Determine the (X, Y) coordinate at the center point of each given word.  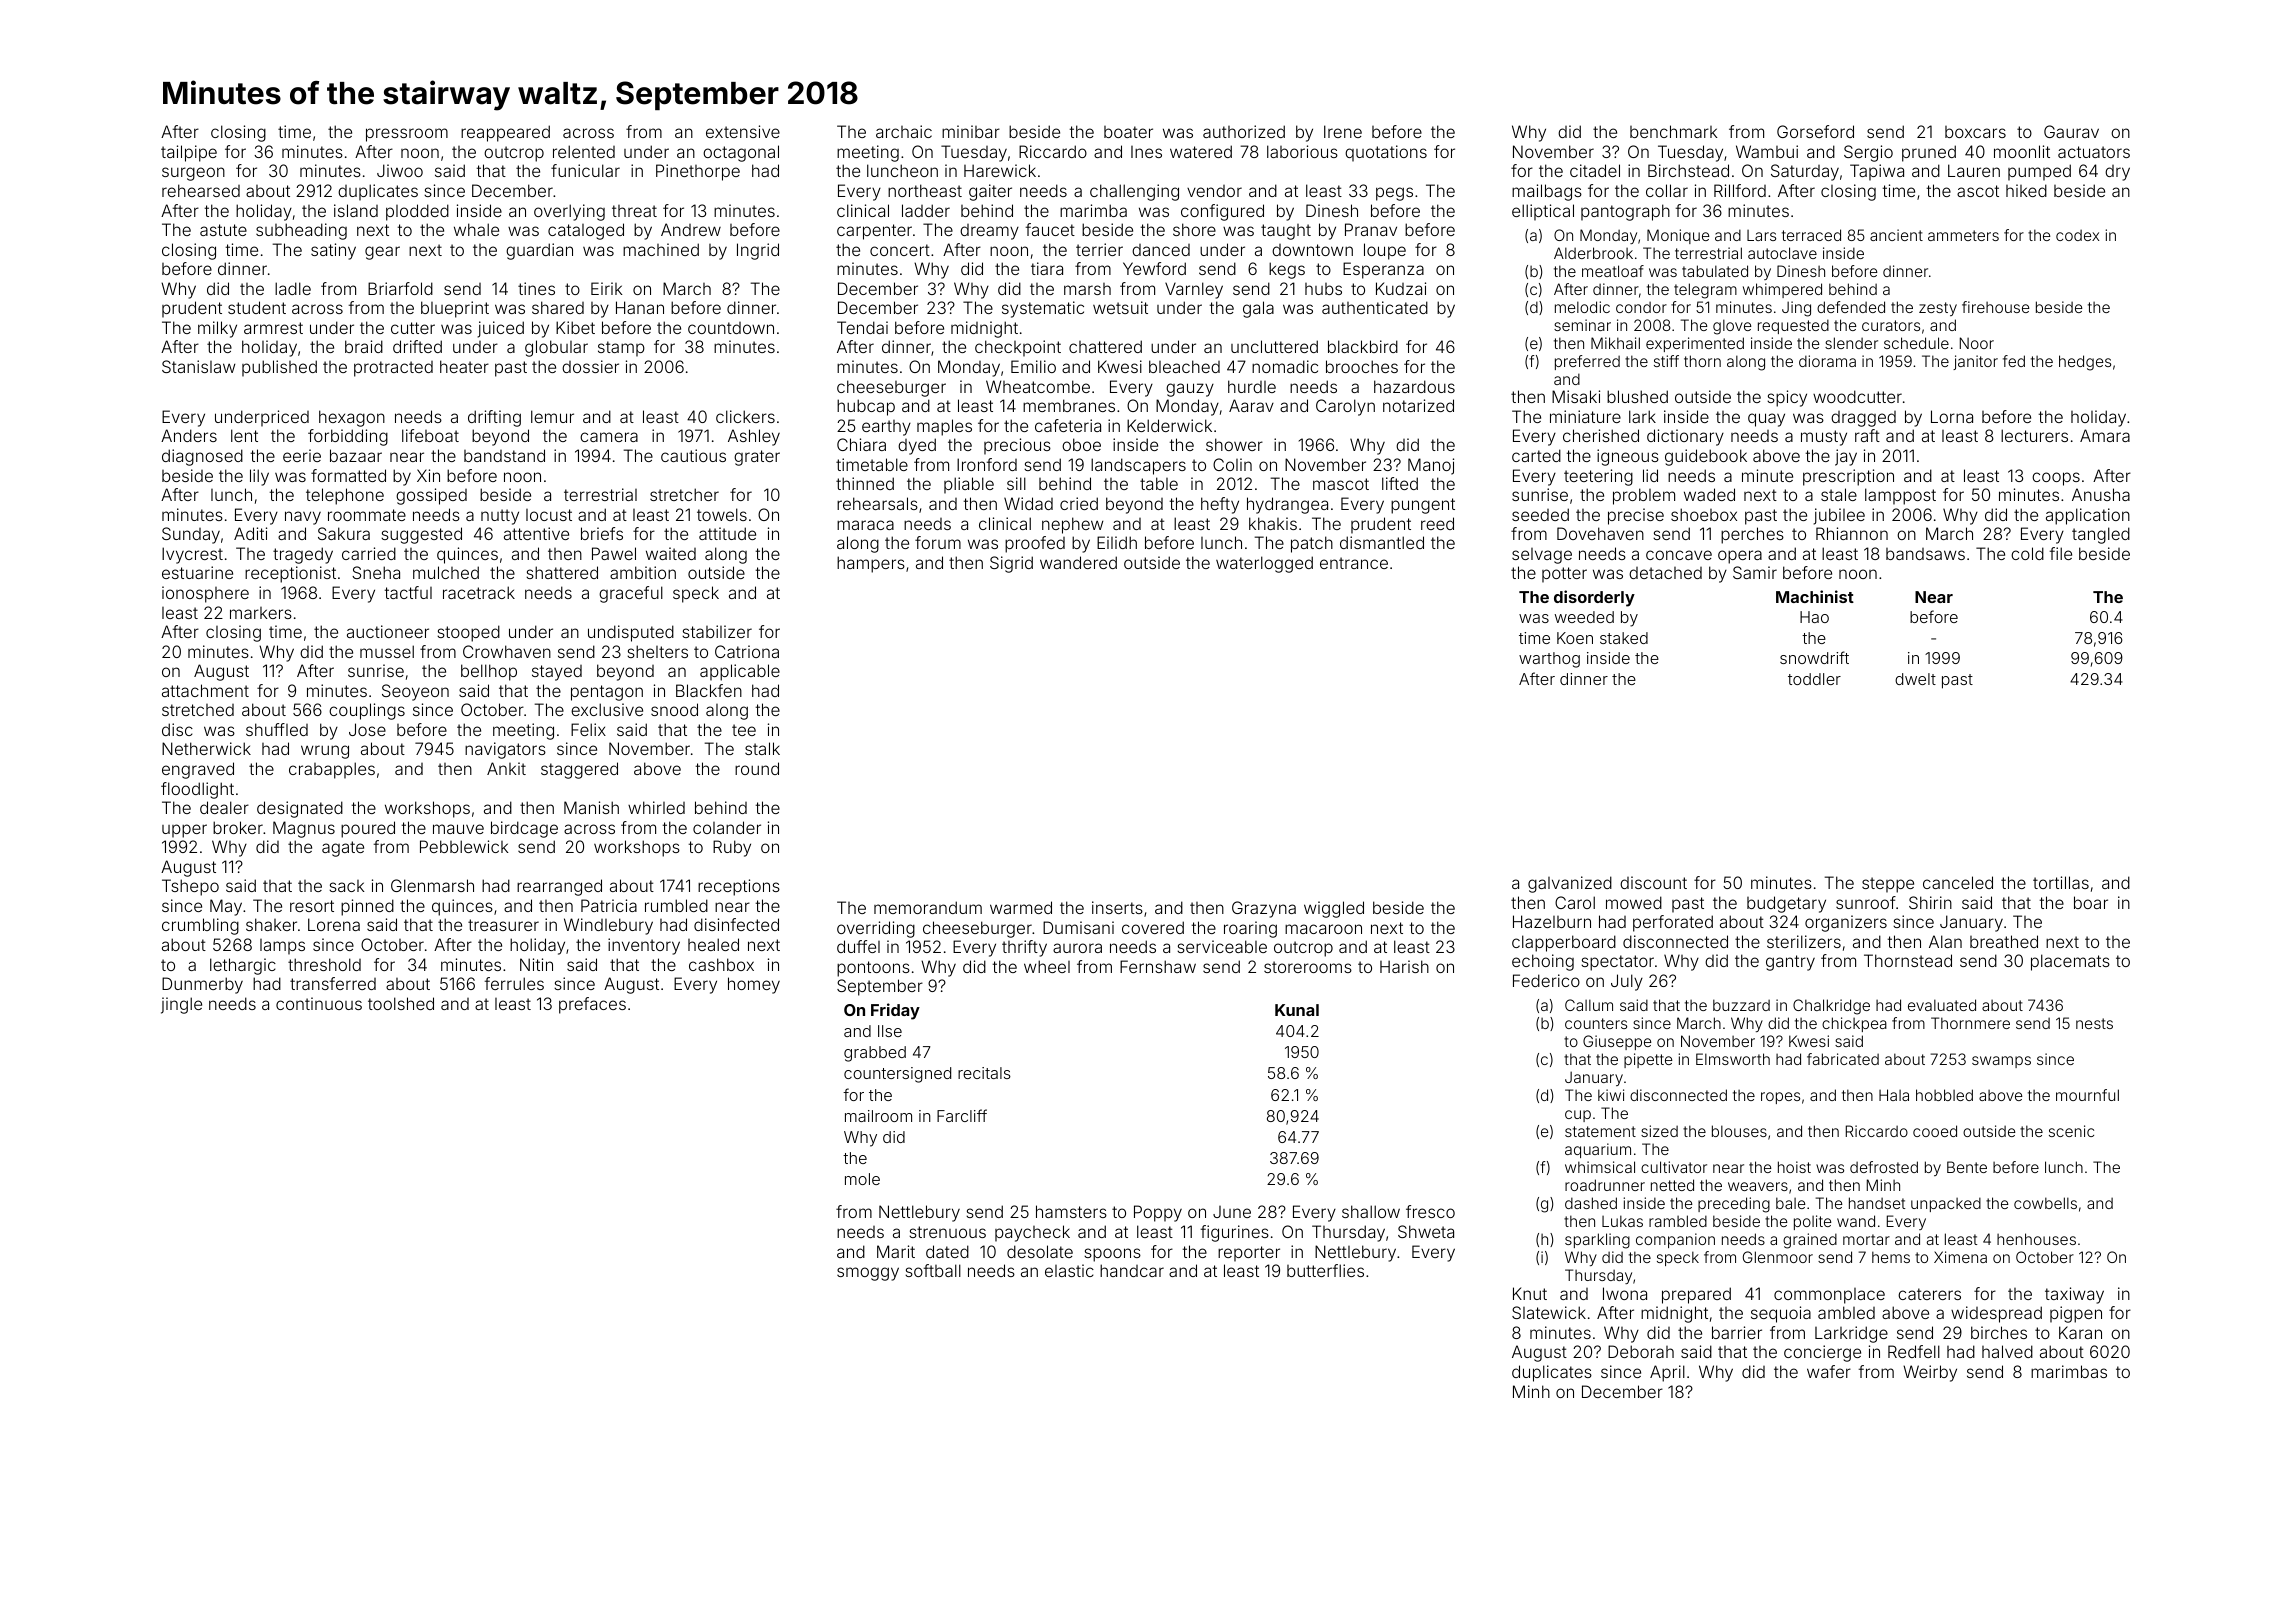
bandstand (504, 455)
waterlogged (1264, 564)
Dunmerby (202, 985)
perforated (1673, 923)
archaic (904, 131)
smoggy (868, 1274)
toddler (1814, 679)
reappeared (505, 133)
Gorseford (1815, 131)
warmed (1021, 907)
